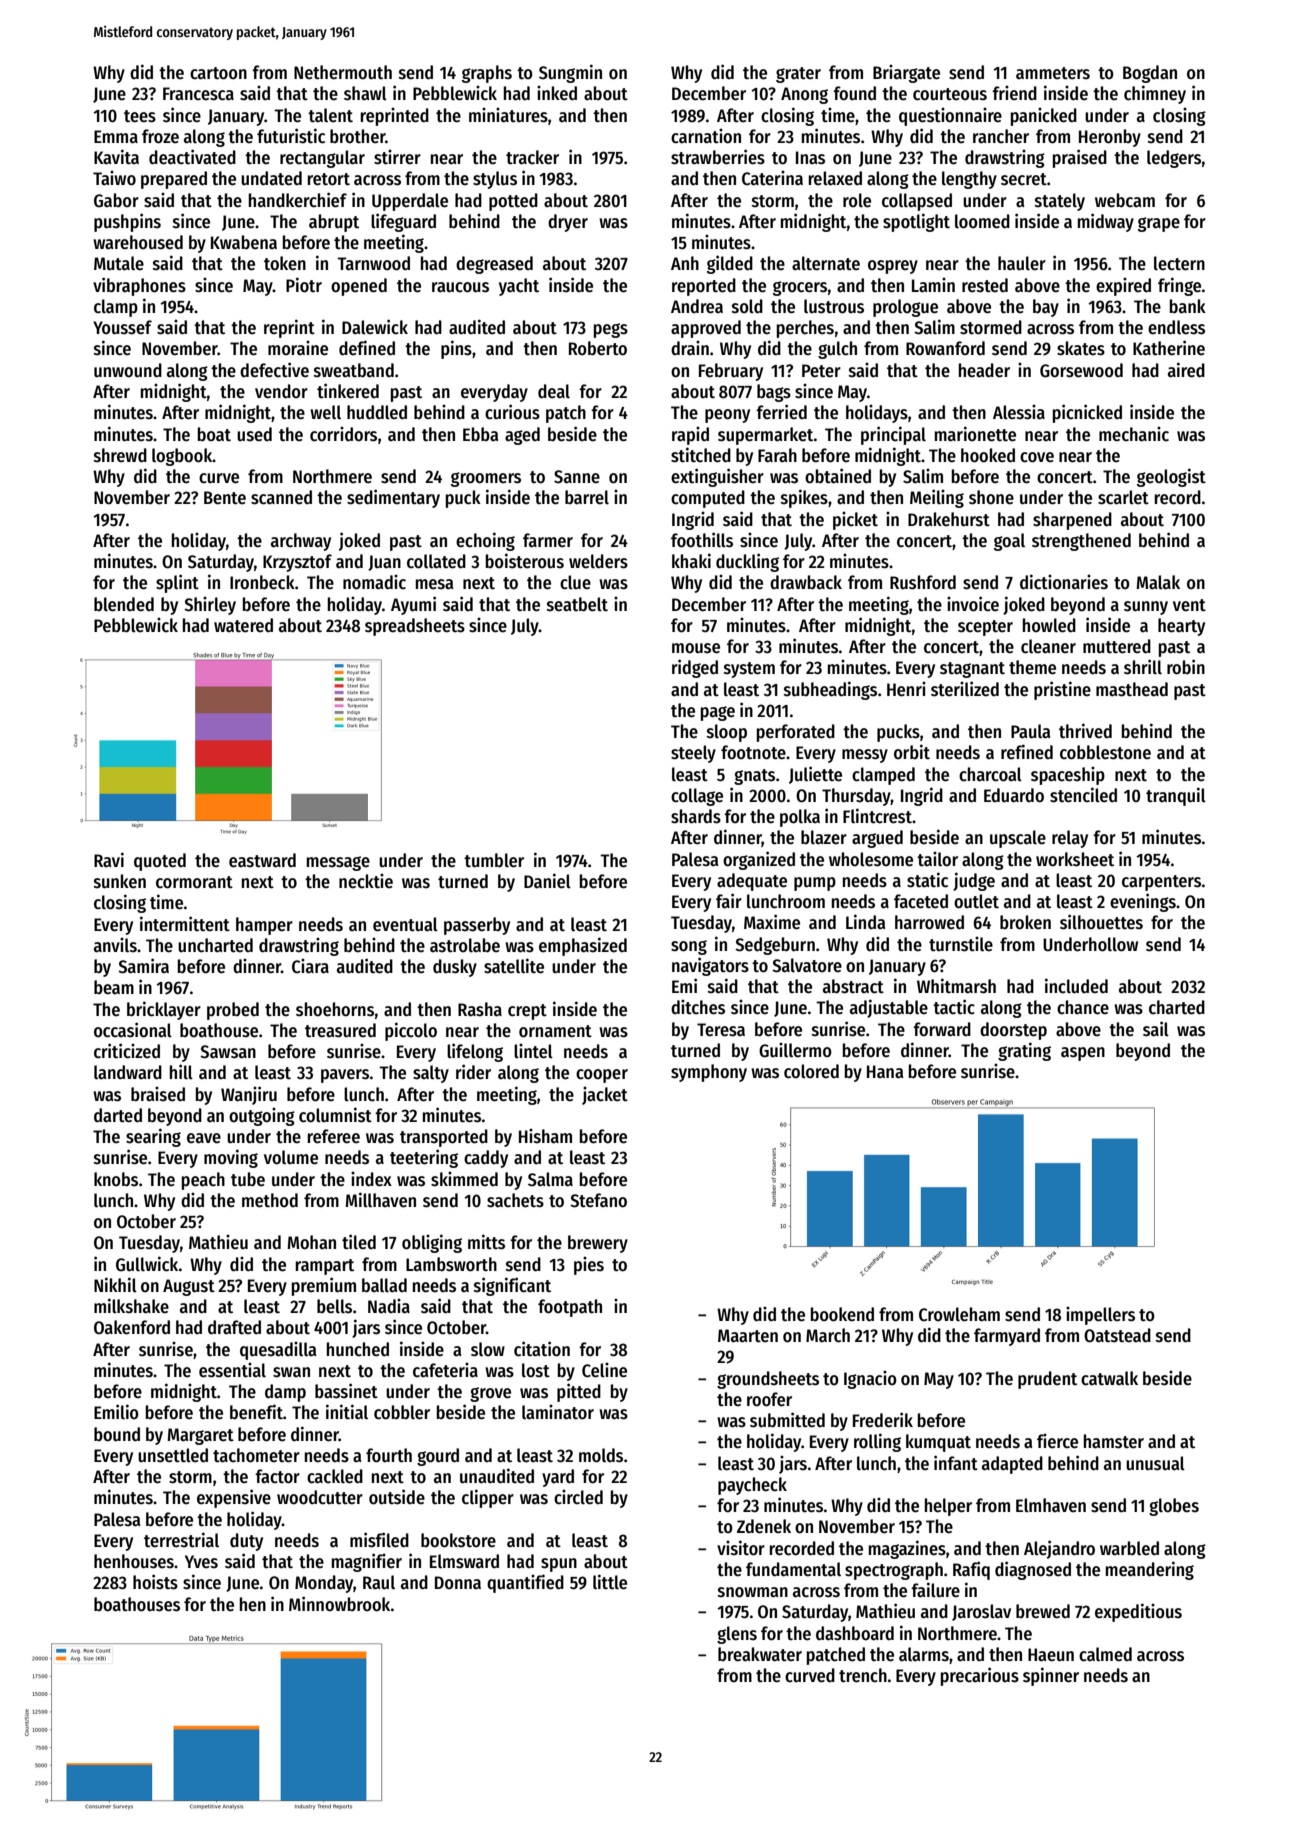 The height and width of the screenshot is (1838, 1299). What do you see at coordinates (218, 73) in the screenshot?
I see `cartoon` at bounding box center [218, 73].
